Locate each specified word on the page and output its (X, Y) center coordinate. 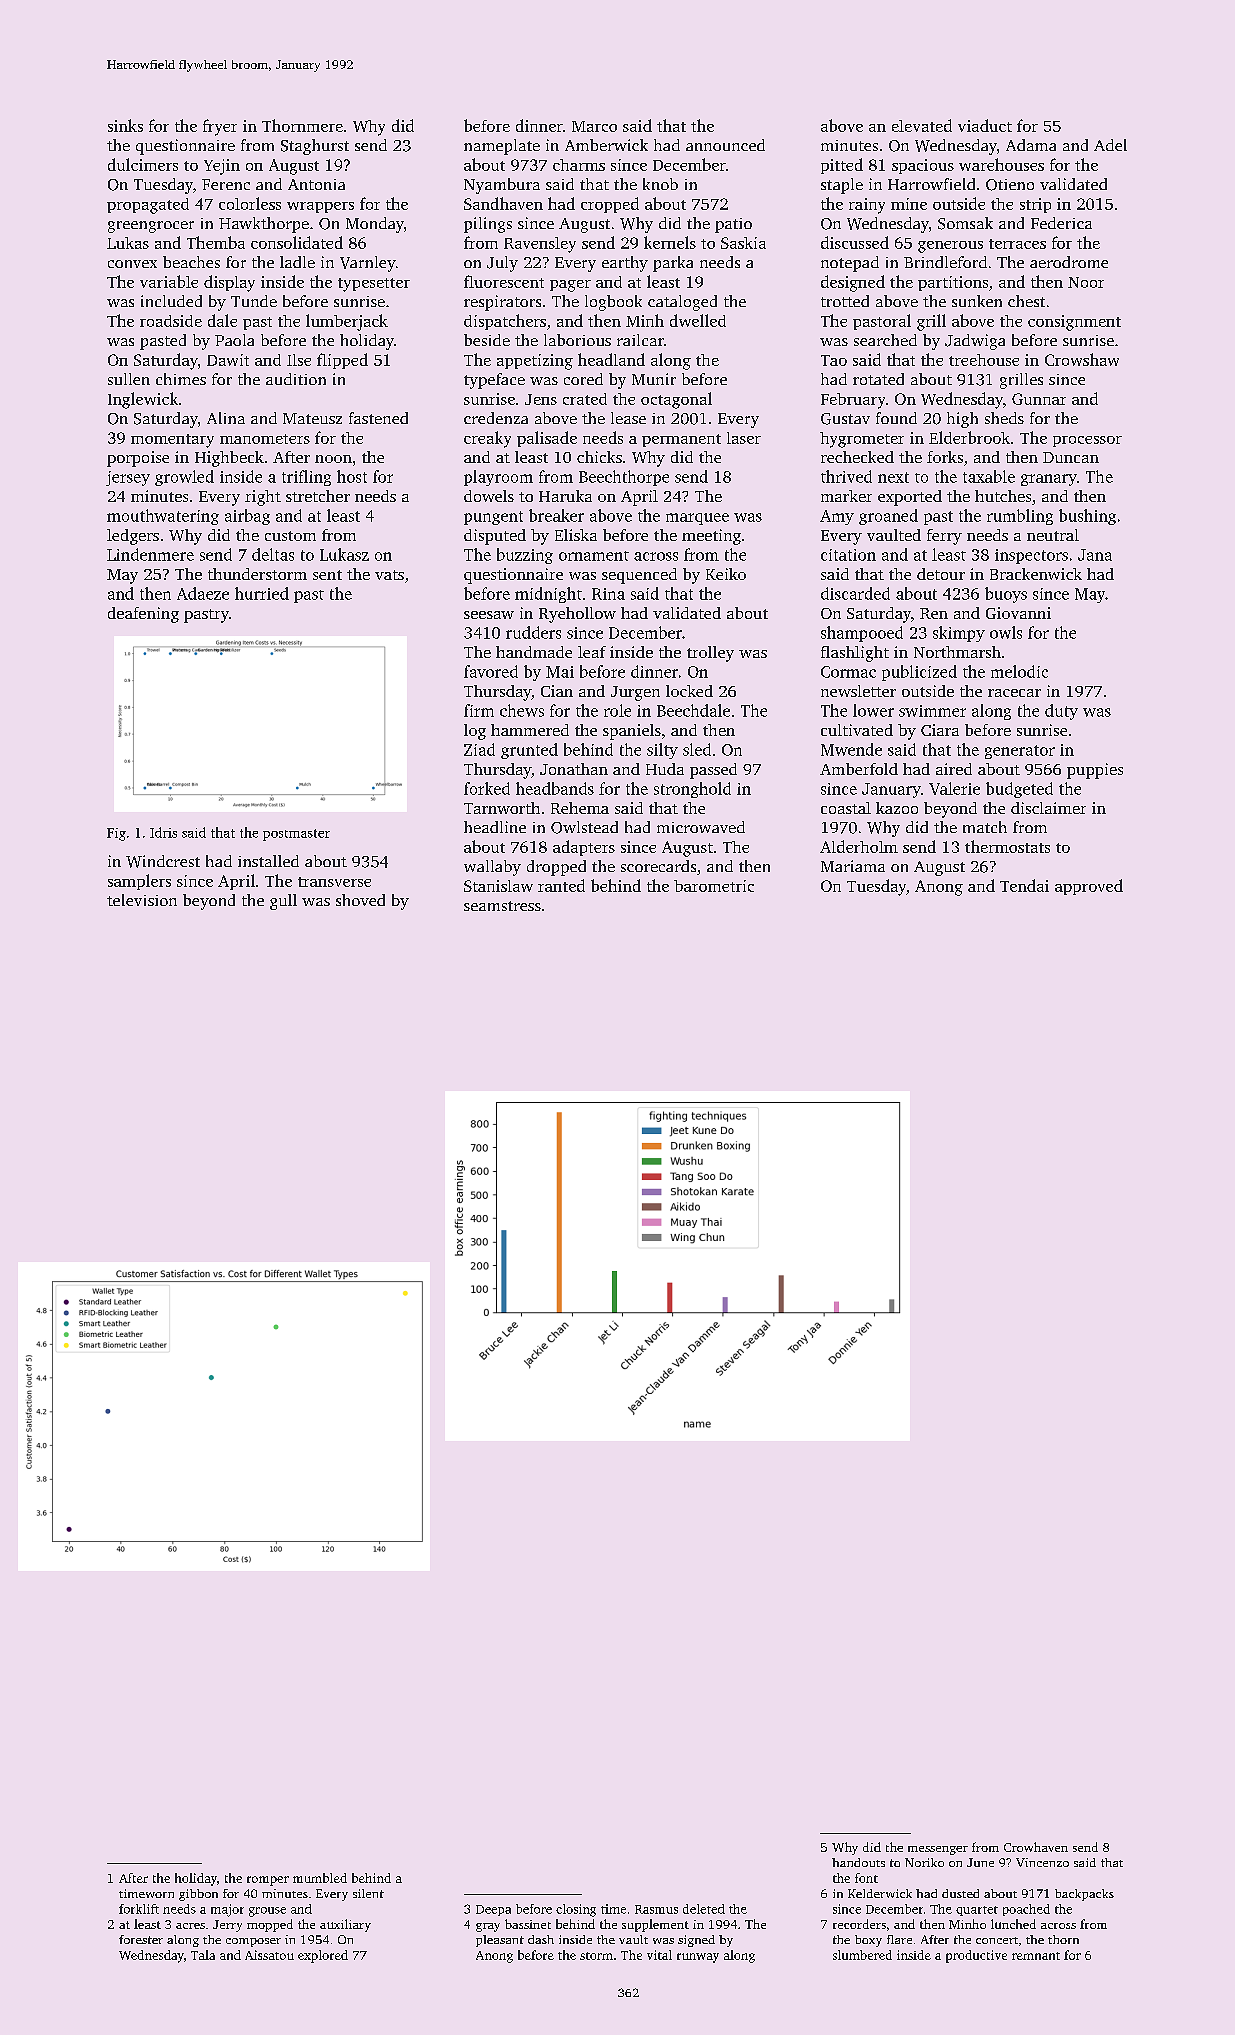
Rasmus (656, 1909)
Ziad (479, 749)
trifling (306, 478)
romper (268, 1881)
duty (1061, 712)
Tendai (1024, 885)
